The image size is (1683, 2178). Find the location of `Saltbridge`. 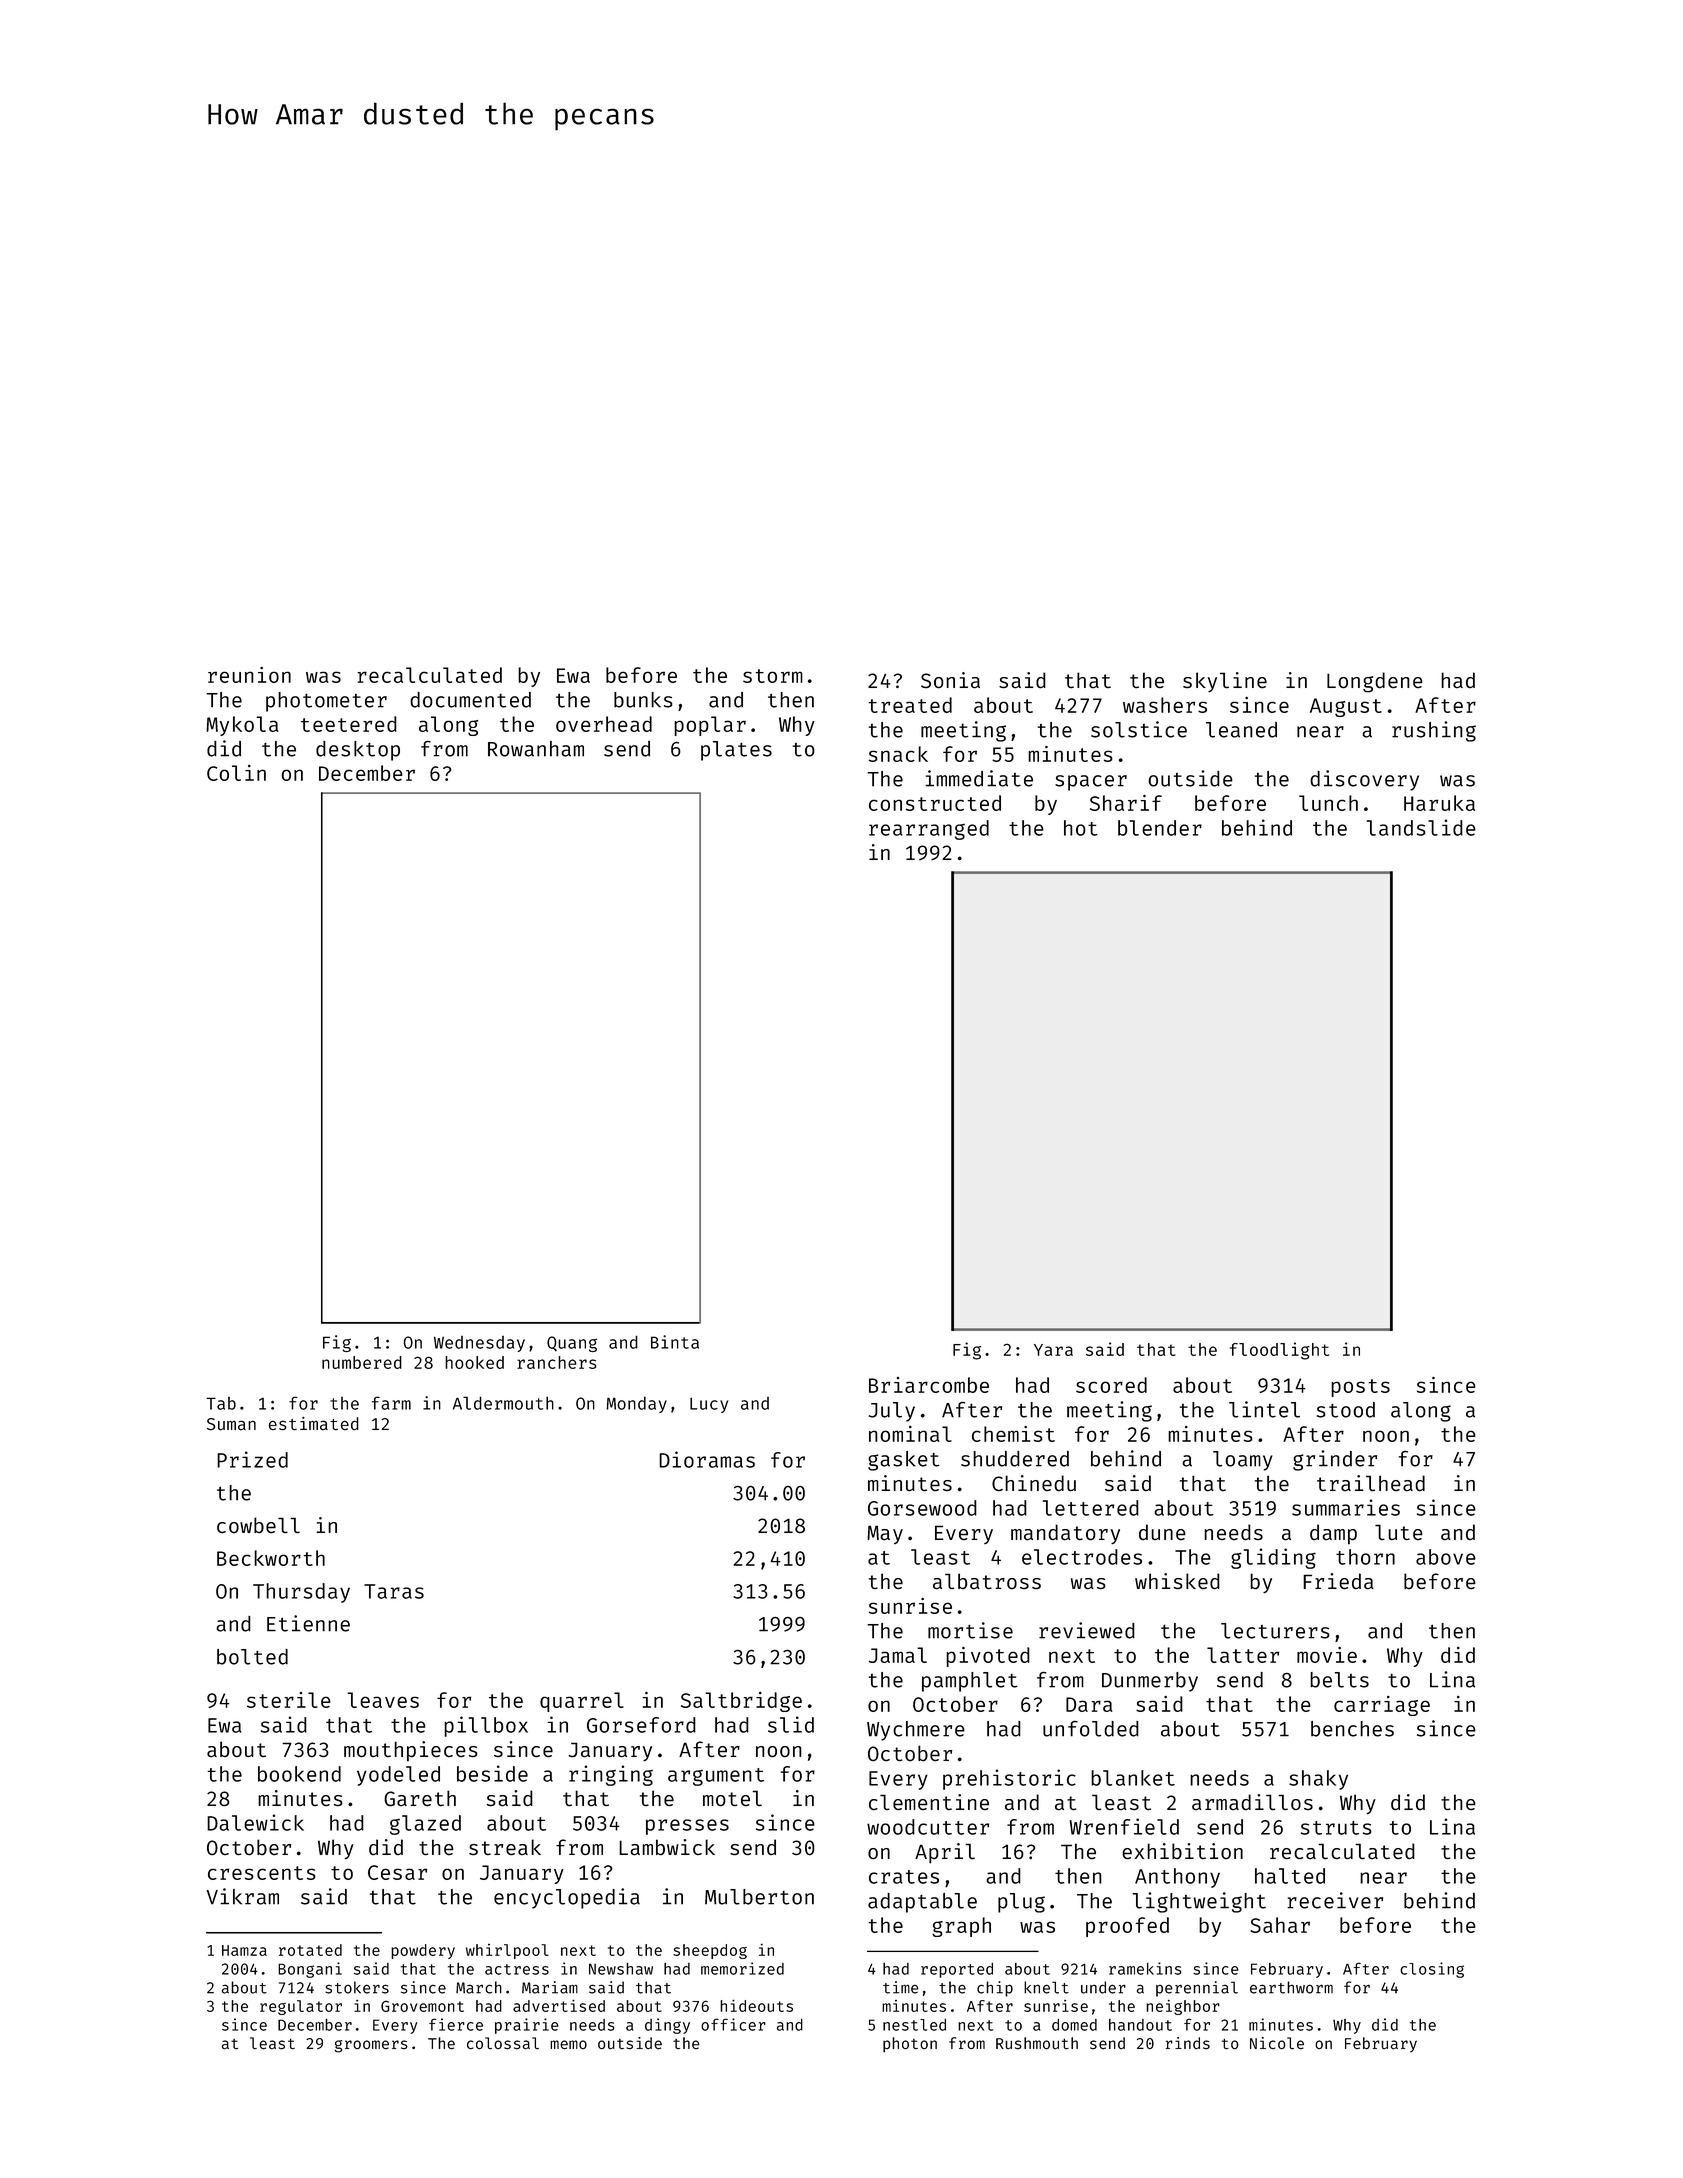

Saltbridge is located at coordinates (741, 1702).
